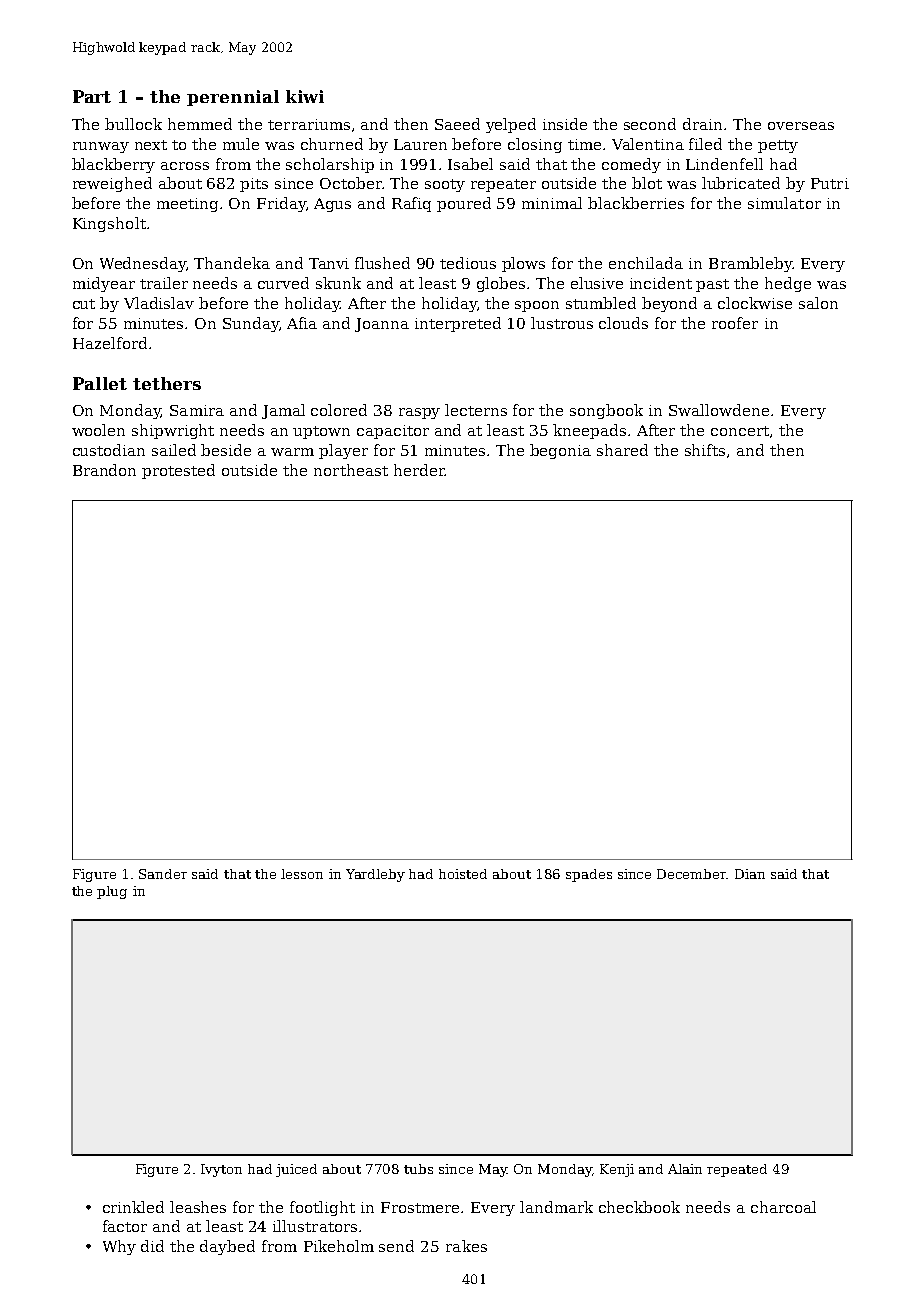  I want to click on Lindenfell, so click(724, 164).
